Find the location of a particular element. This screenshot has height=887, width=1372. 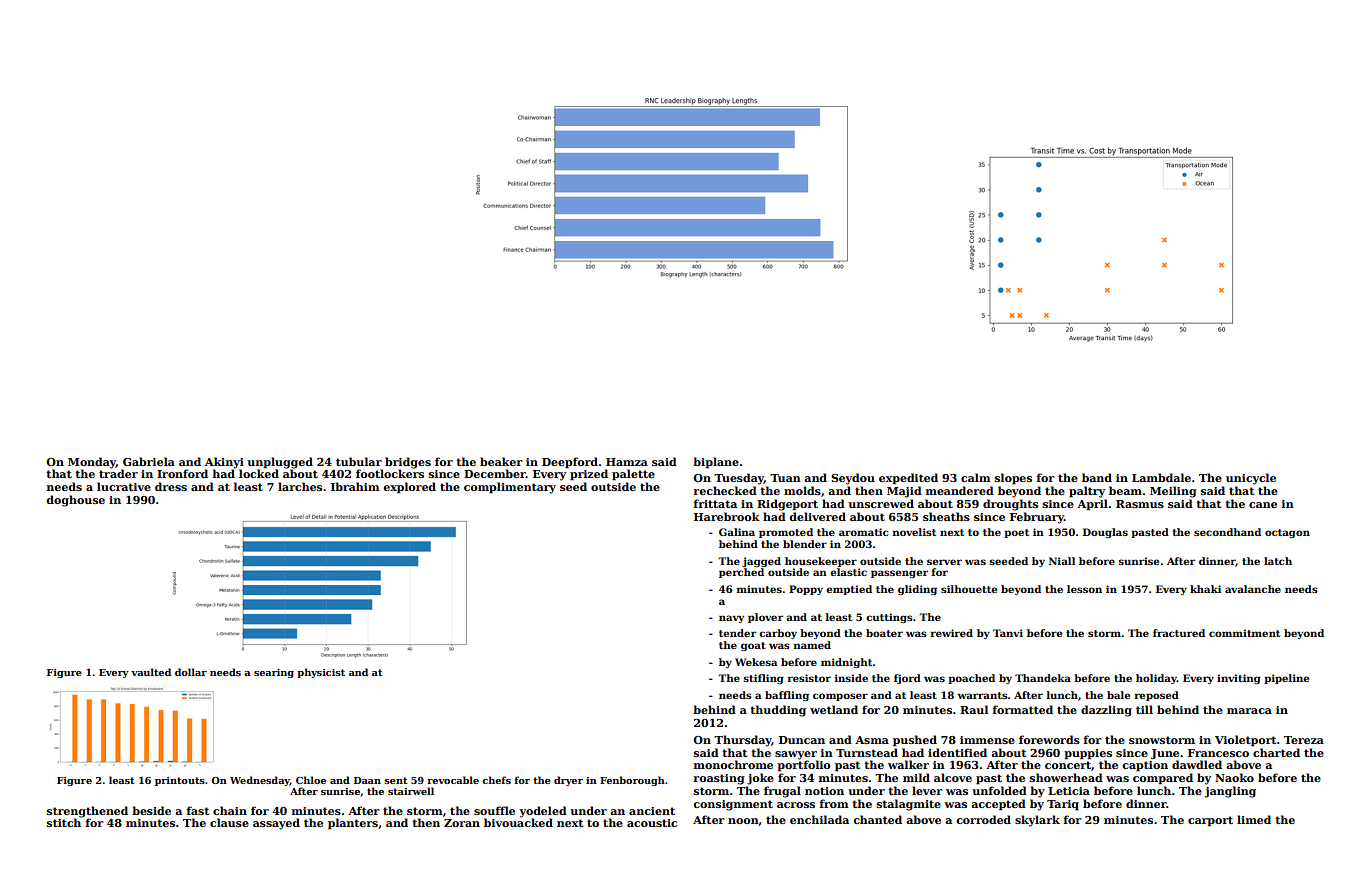

beaker is located at coordinates (501, 461).
